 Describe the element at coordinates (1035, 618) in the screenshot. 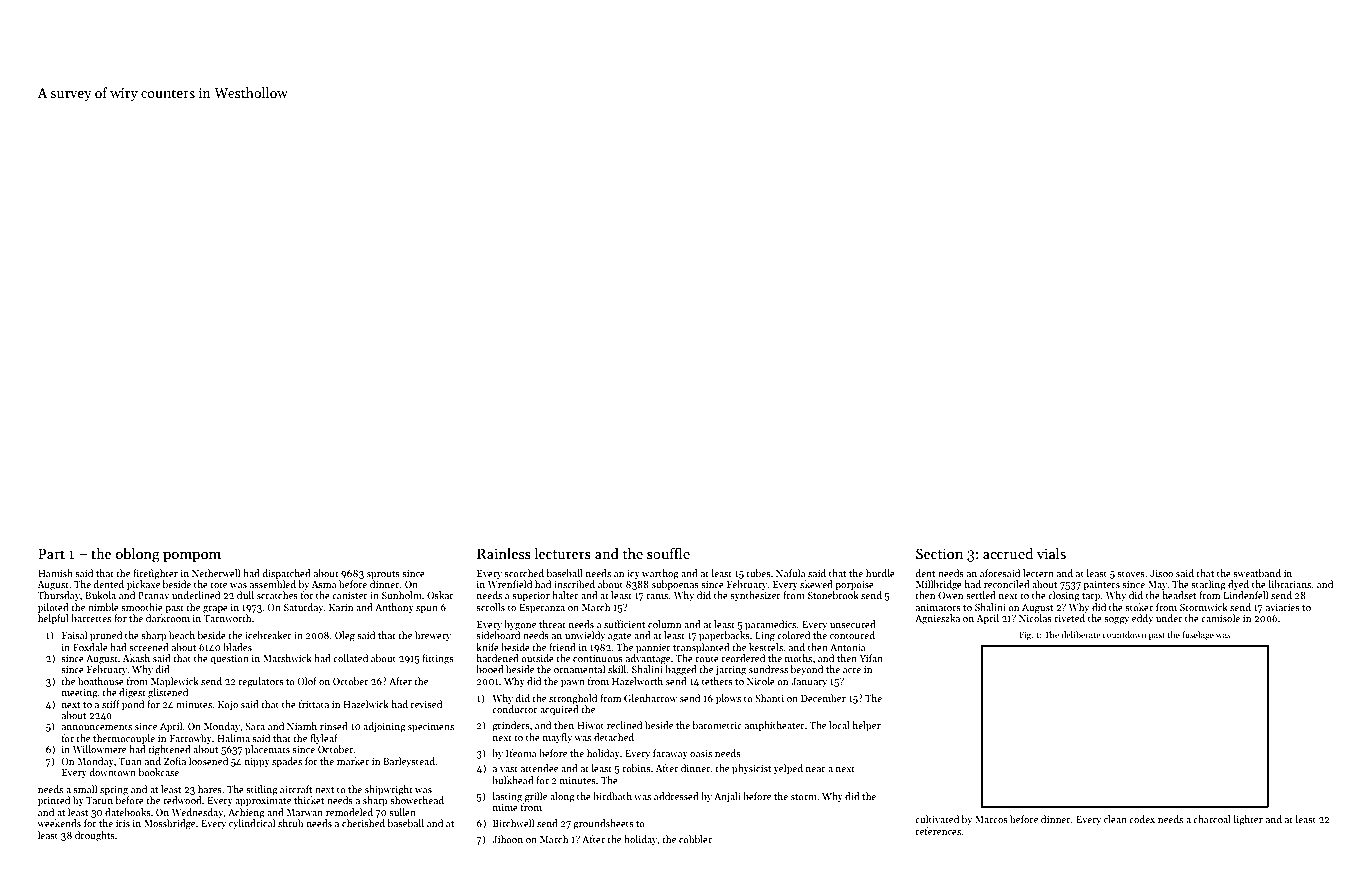

I see `Nicolas` at that location.
